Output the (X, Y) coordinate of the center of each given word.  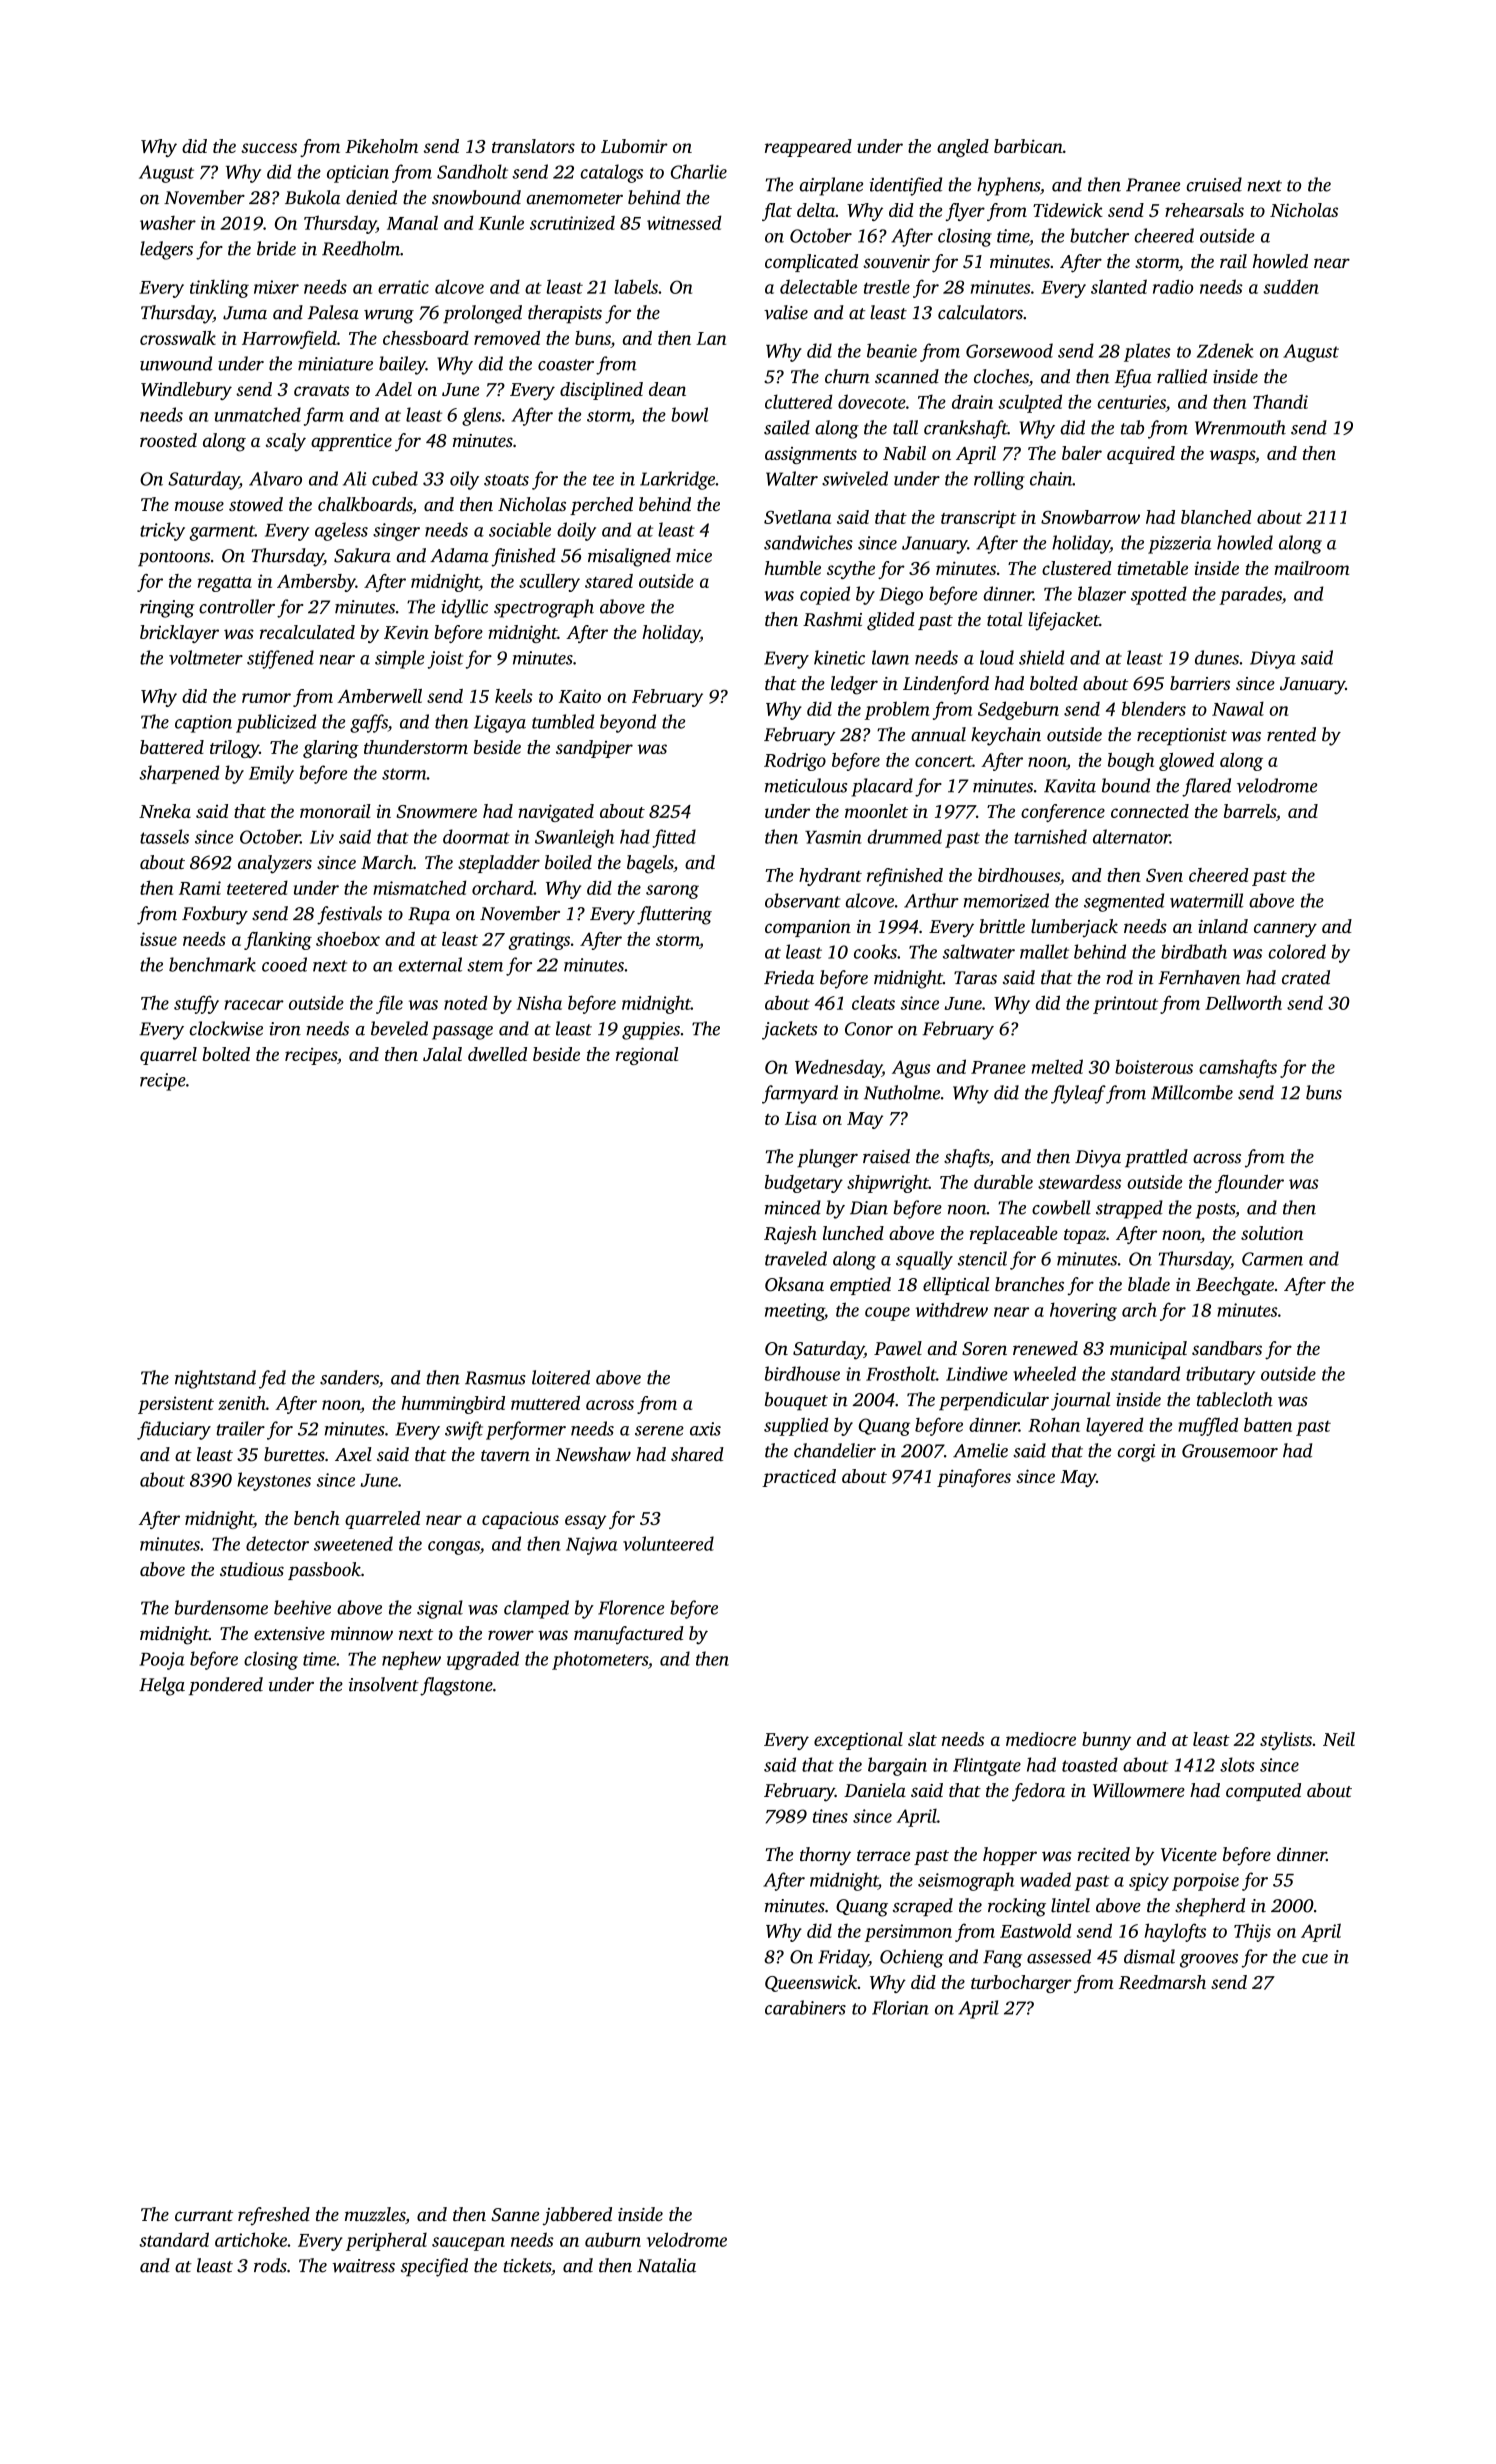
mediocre (1041, 1739)
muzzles (375, 2214)
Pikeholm (381, 146)
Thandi (1280, 401)
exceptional (858, 1741)
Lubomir (634, 146)
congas (454, 1548)
